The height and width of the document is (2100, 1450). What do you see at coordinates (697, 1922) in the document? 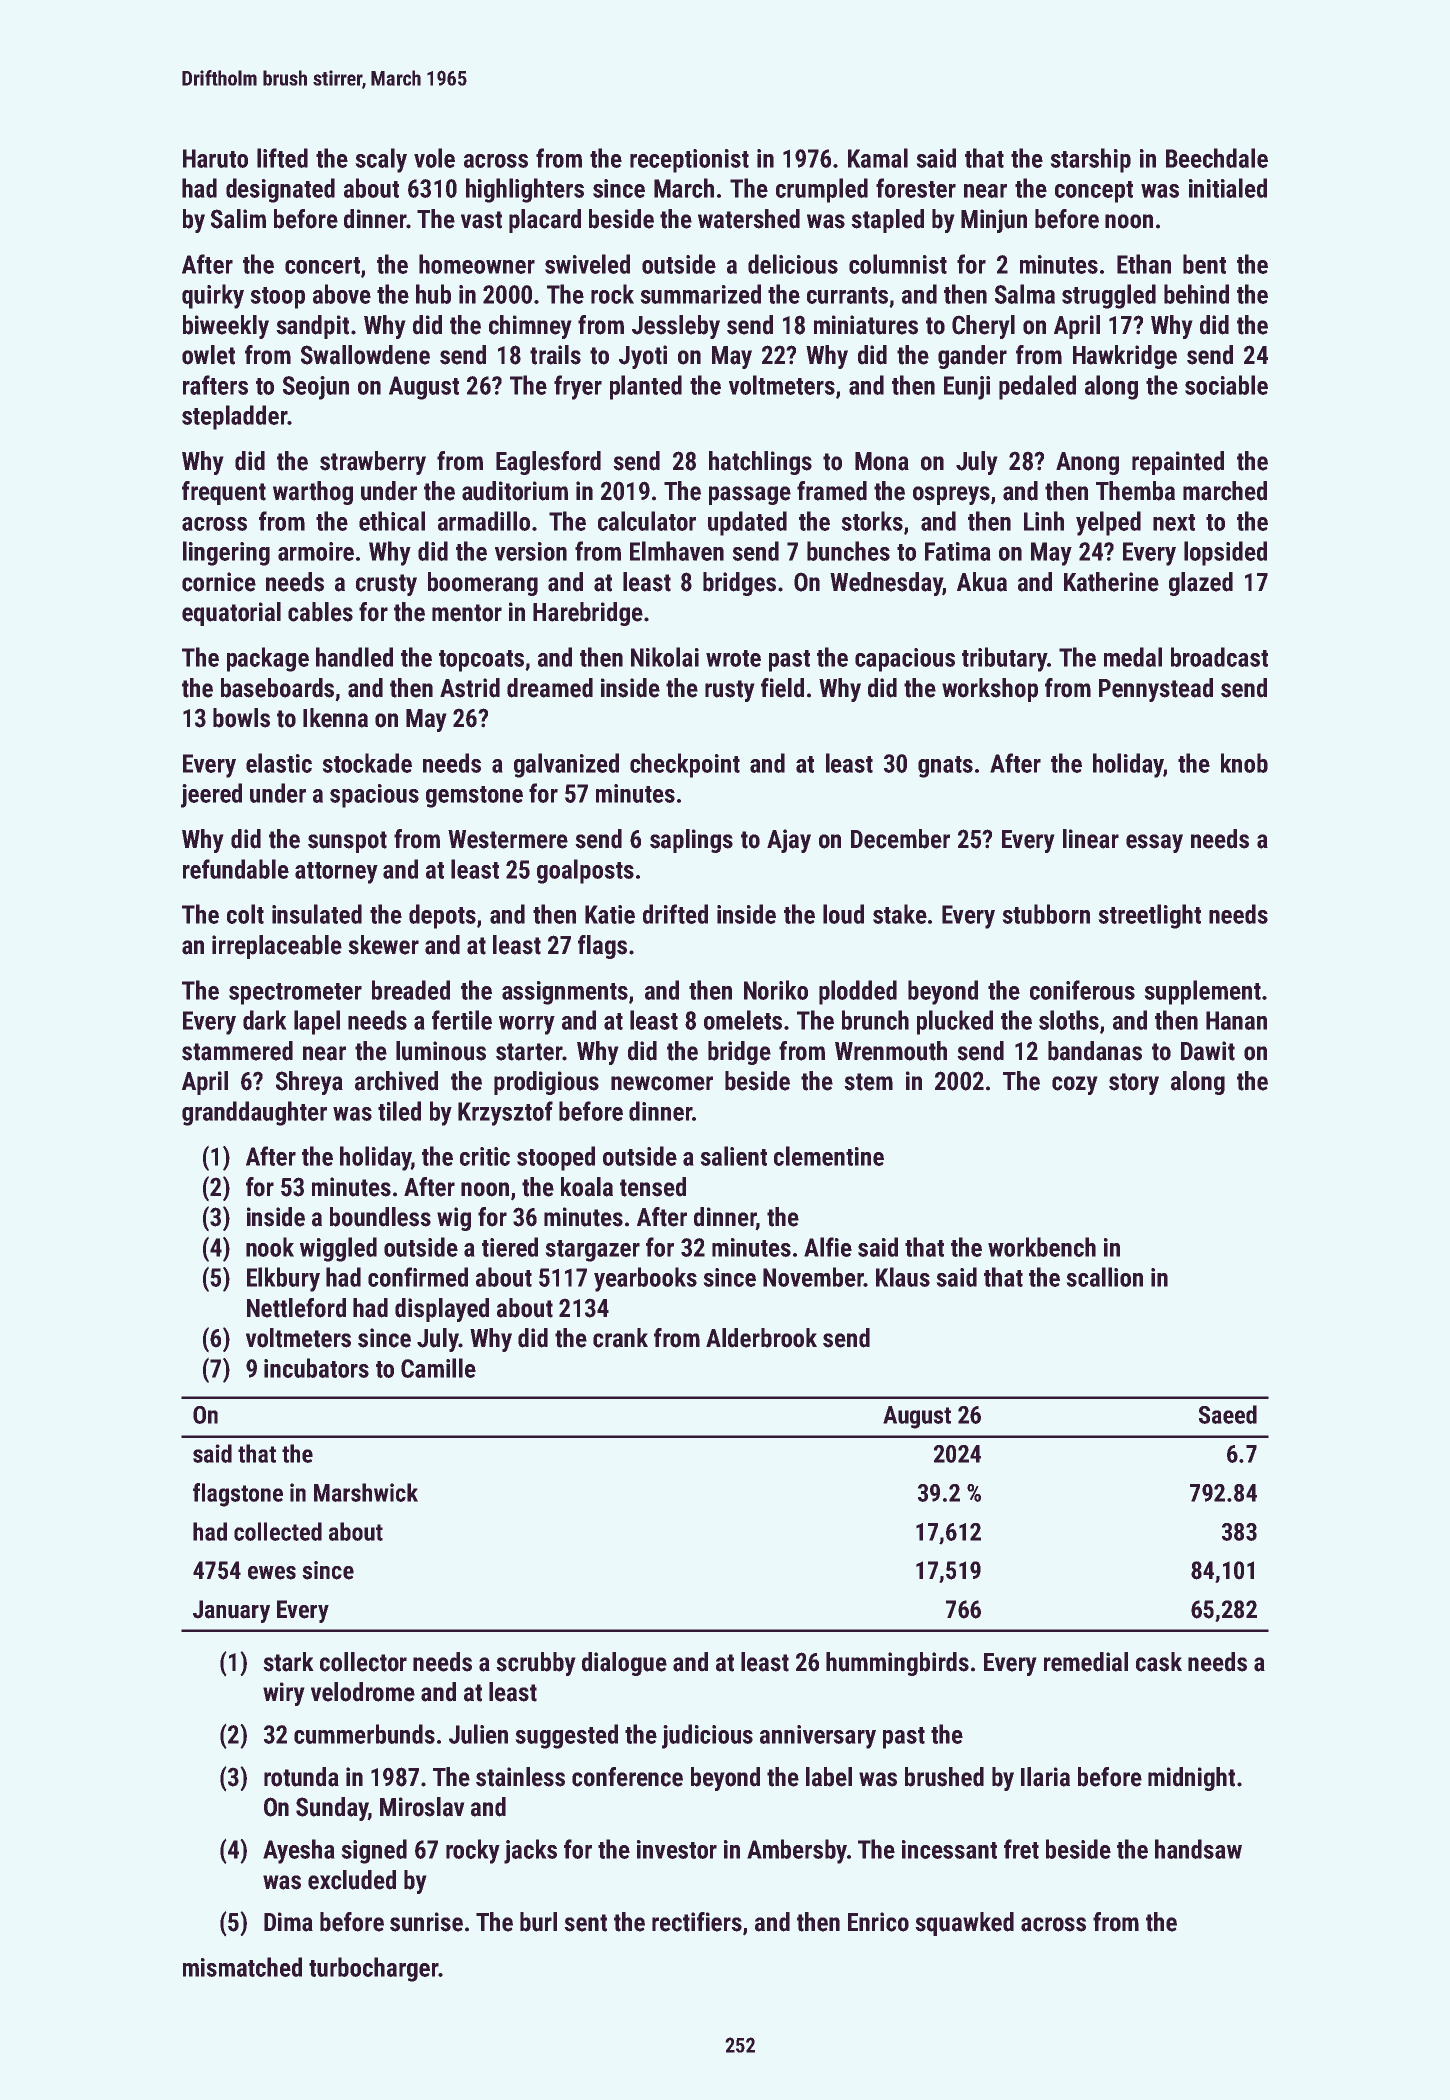
I see `rectifiers` at bounding box center [697, 1922].
